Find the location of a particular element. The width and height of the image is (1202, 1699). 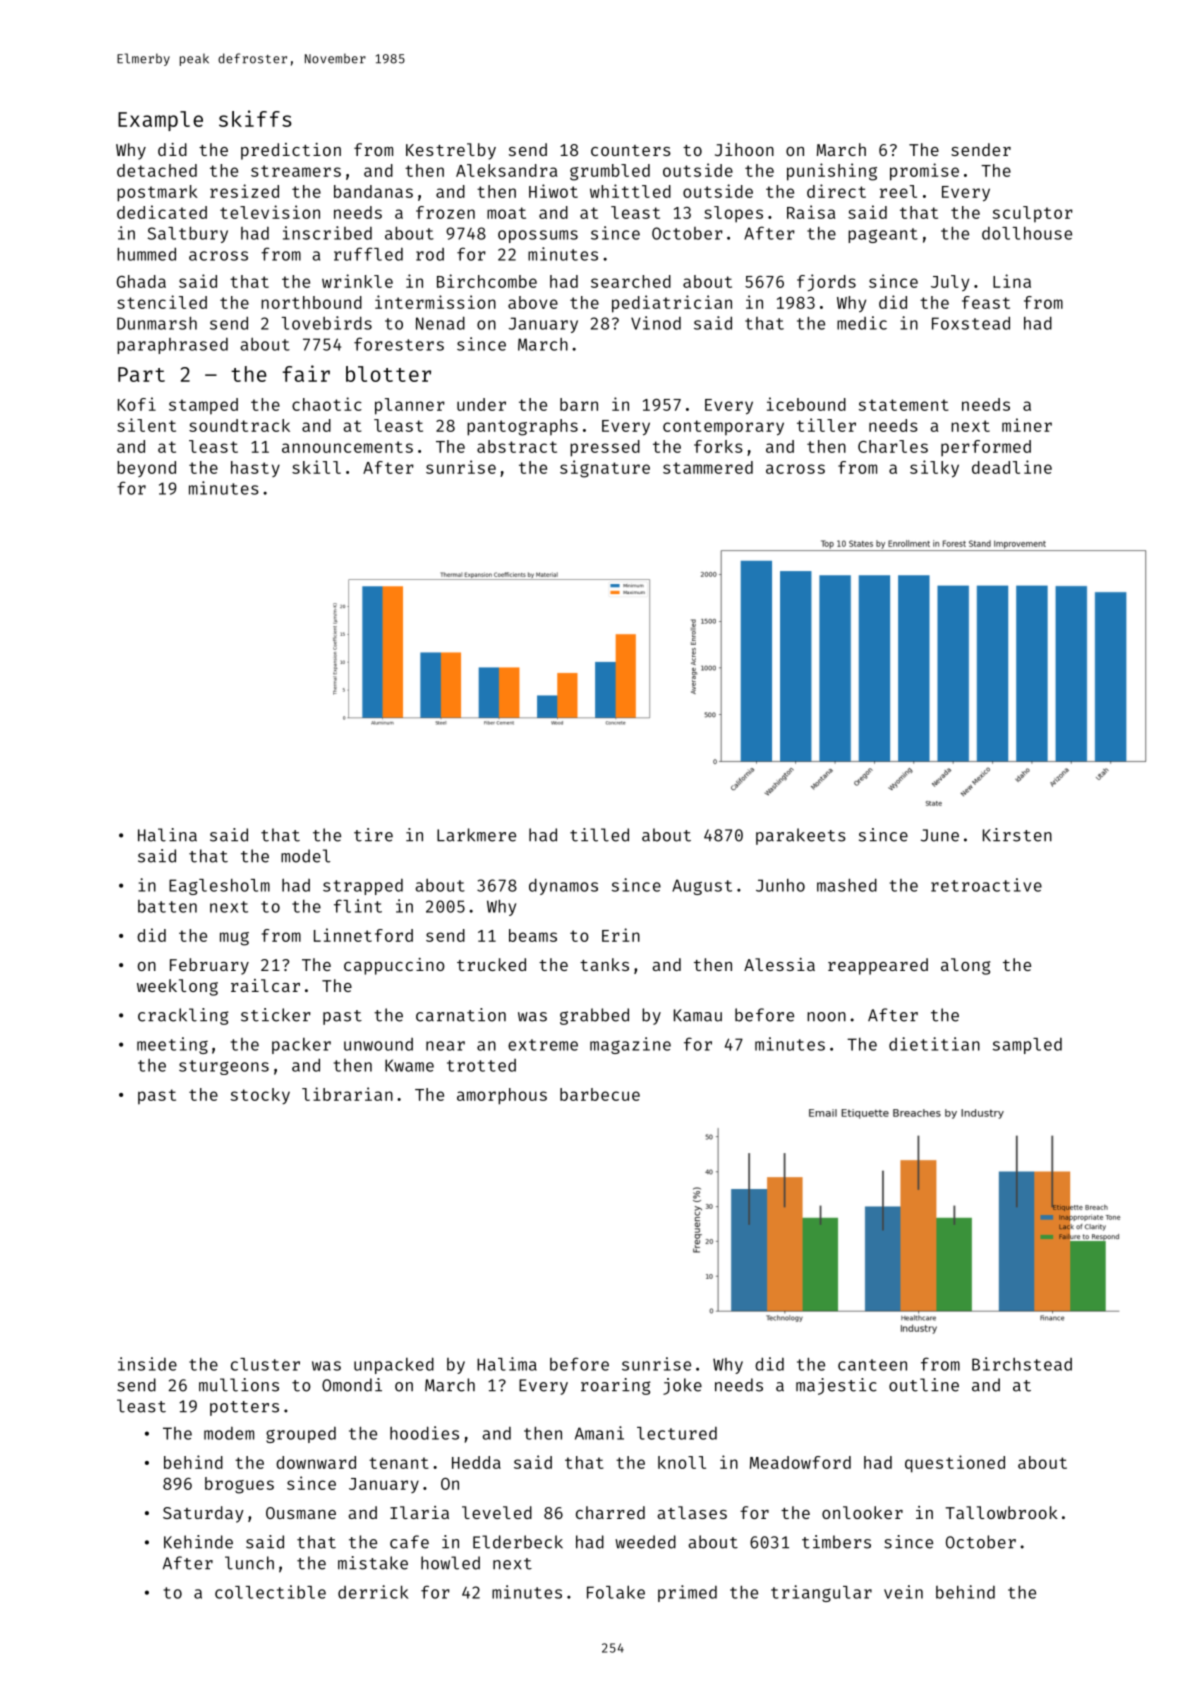

Hedda is located at coordinates (476, 1462).
